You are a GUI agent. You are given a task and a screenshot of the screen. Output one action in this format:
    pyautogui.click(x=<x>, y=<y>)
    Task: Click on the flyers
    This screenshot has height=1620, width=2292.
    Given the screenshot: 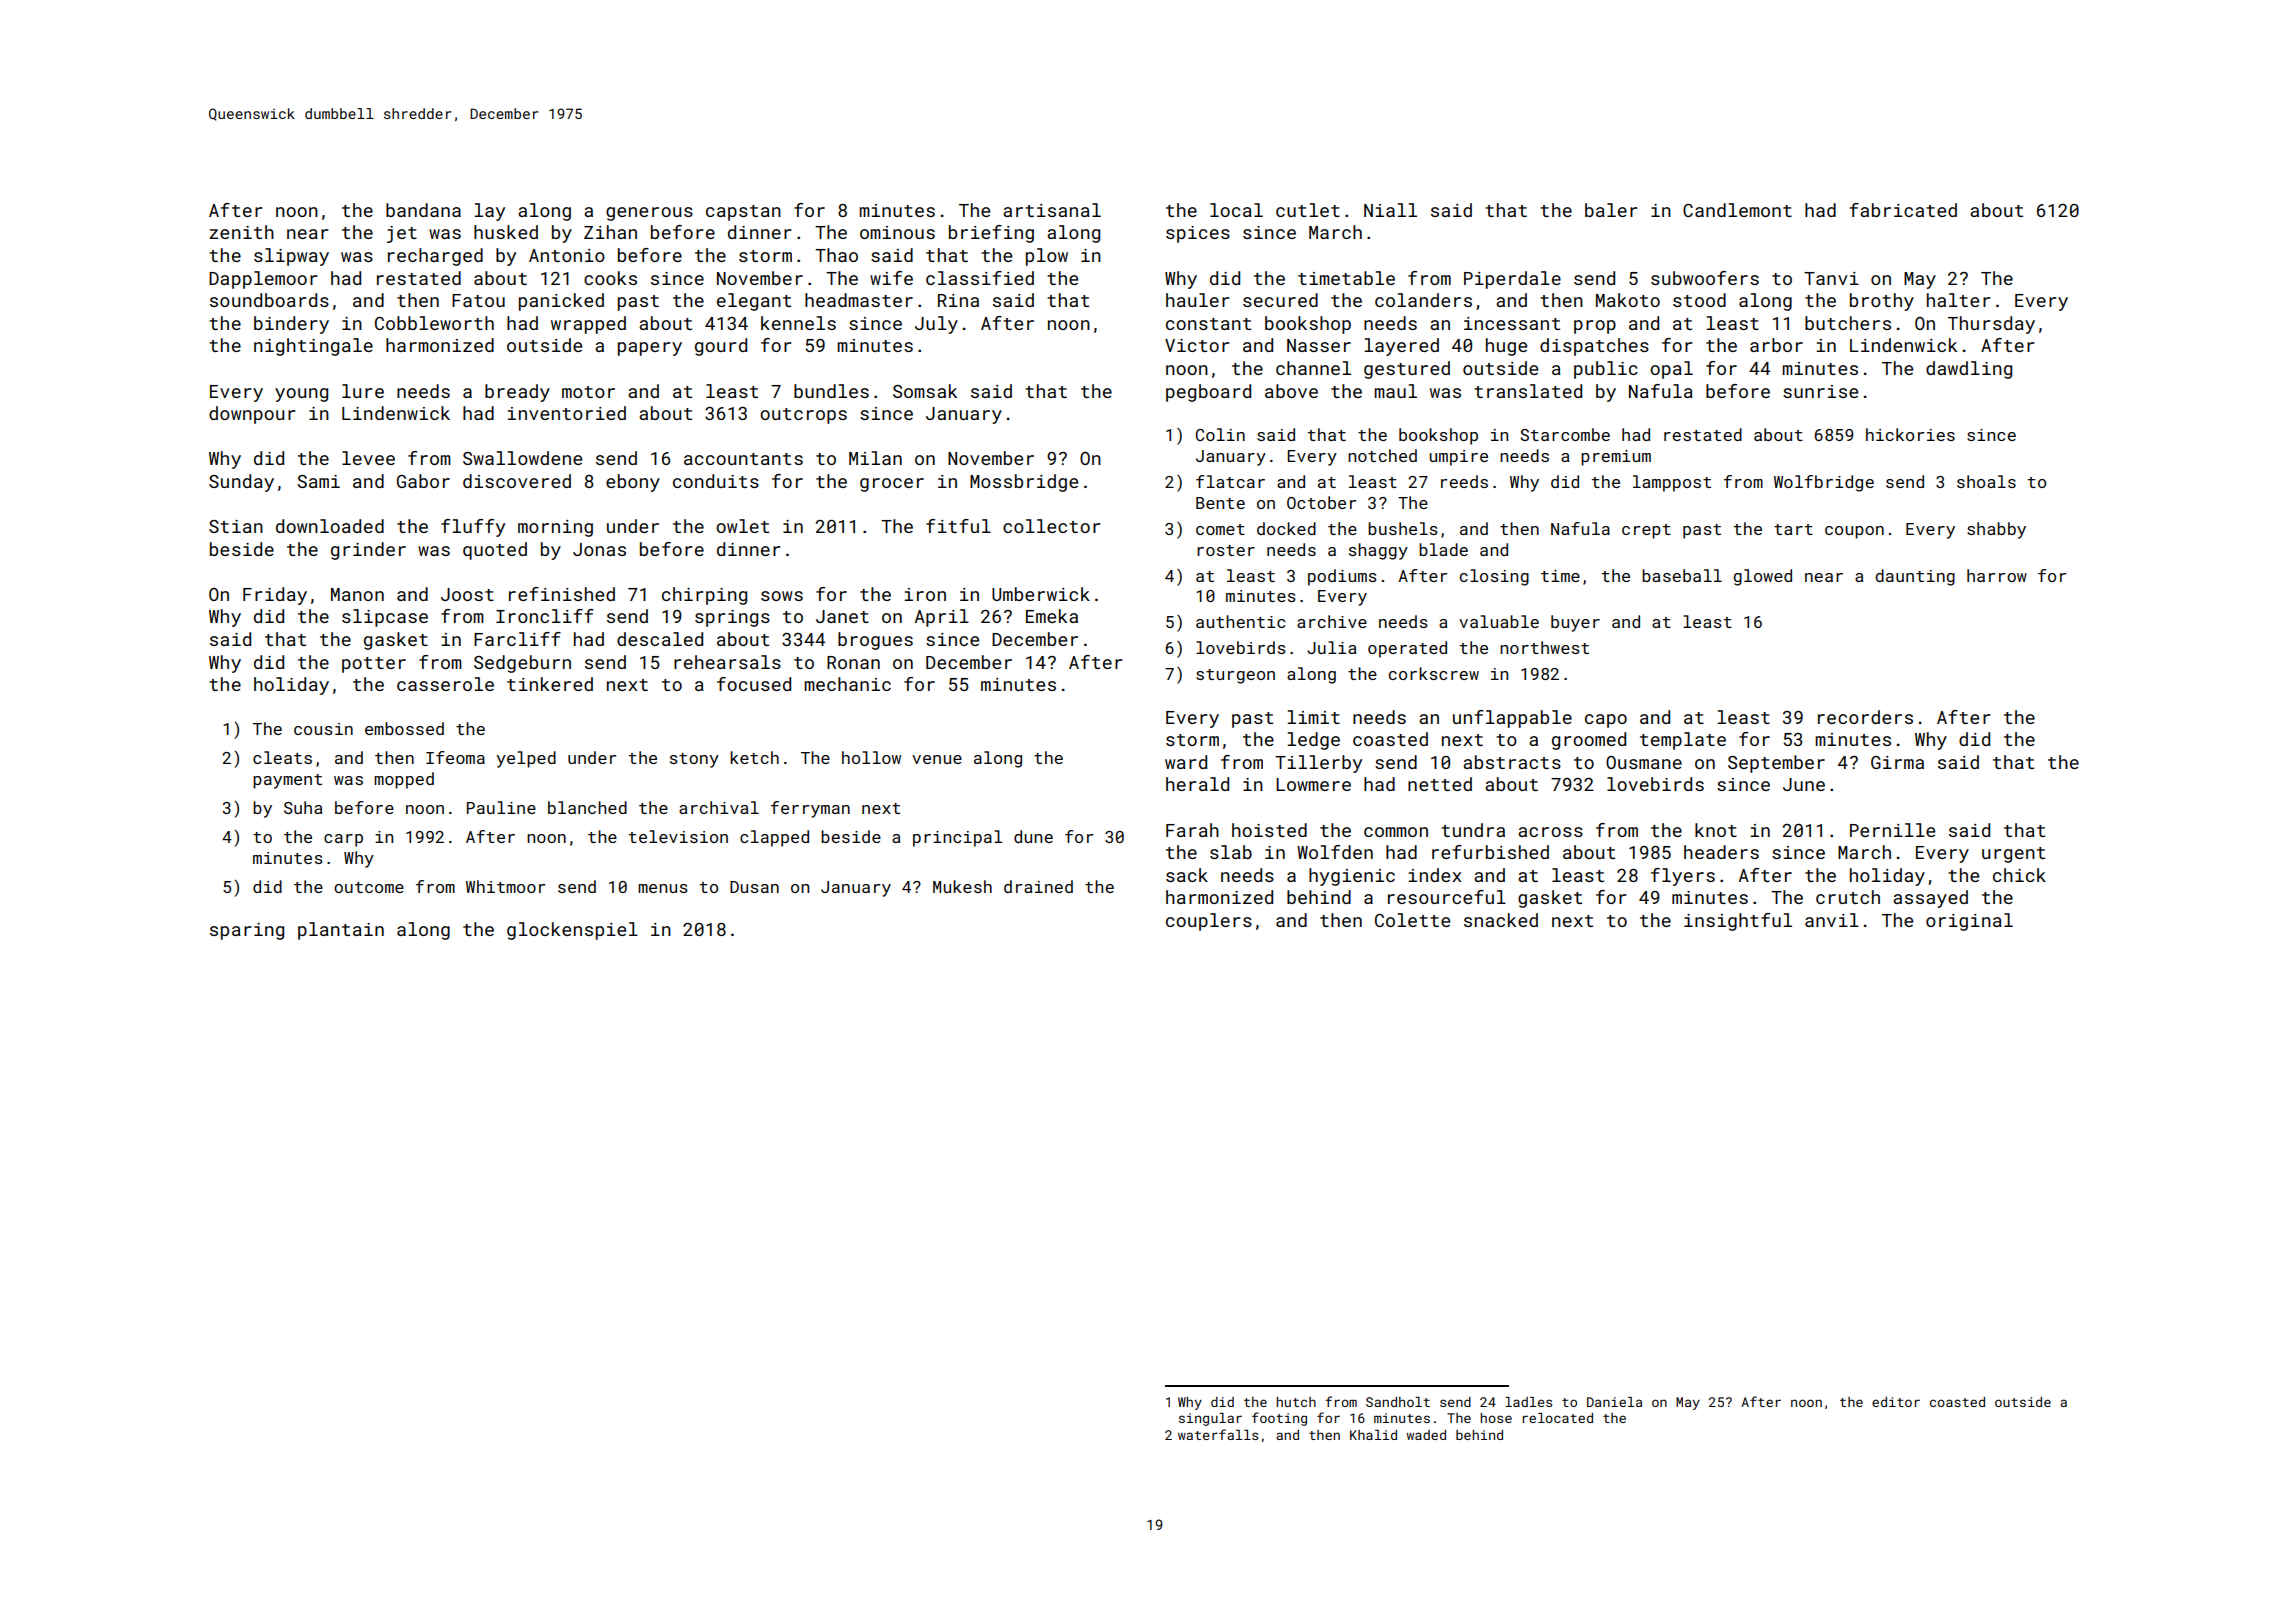 What is the action you would take?
    pyautogui.click(x=1683, y=877)
